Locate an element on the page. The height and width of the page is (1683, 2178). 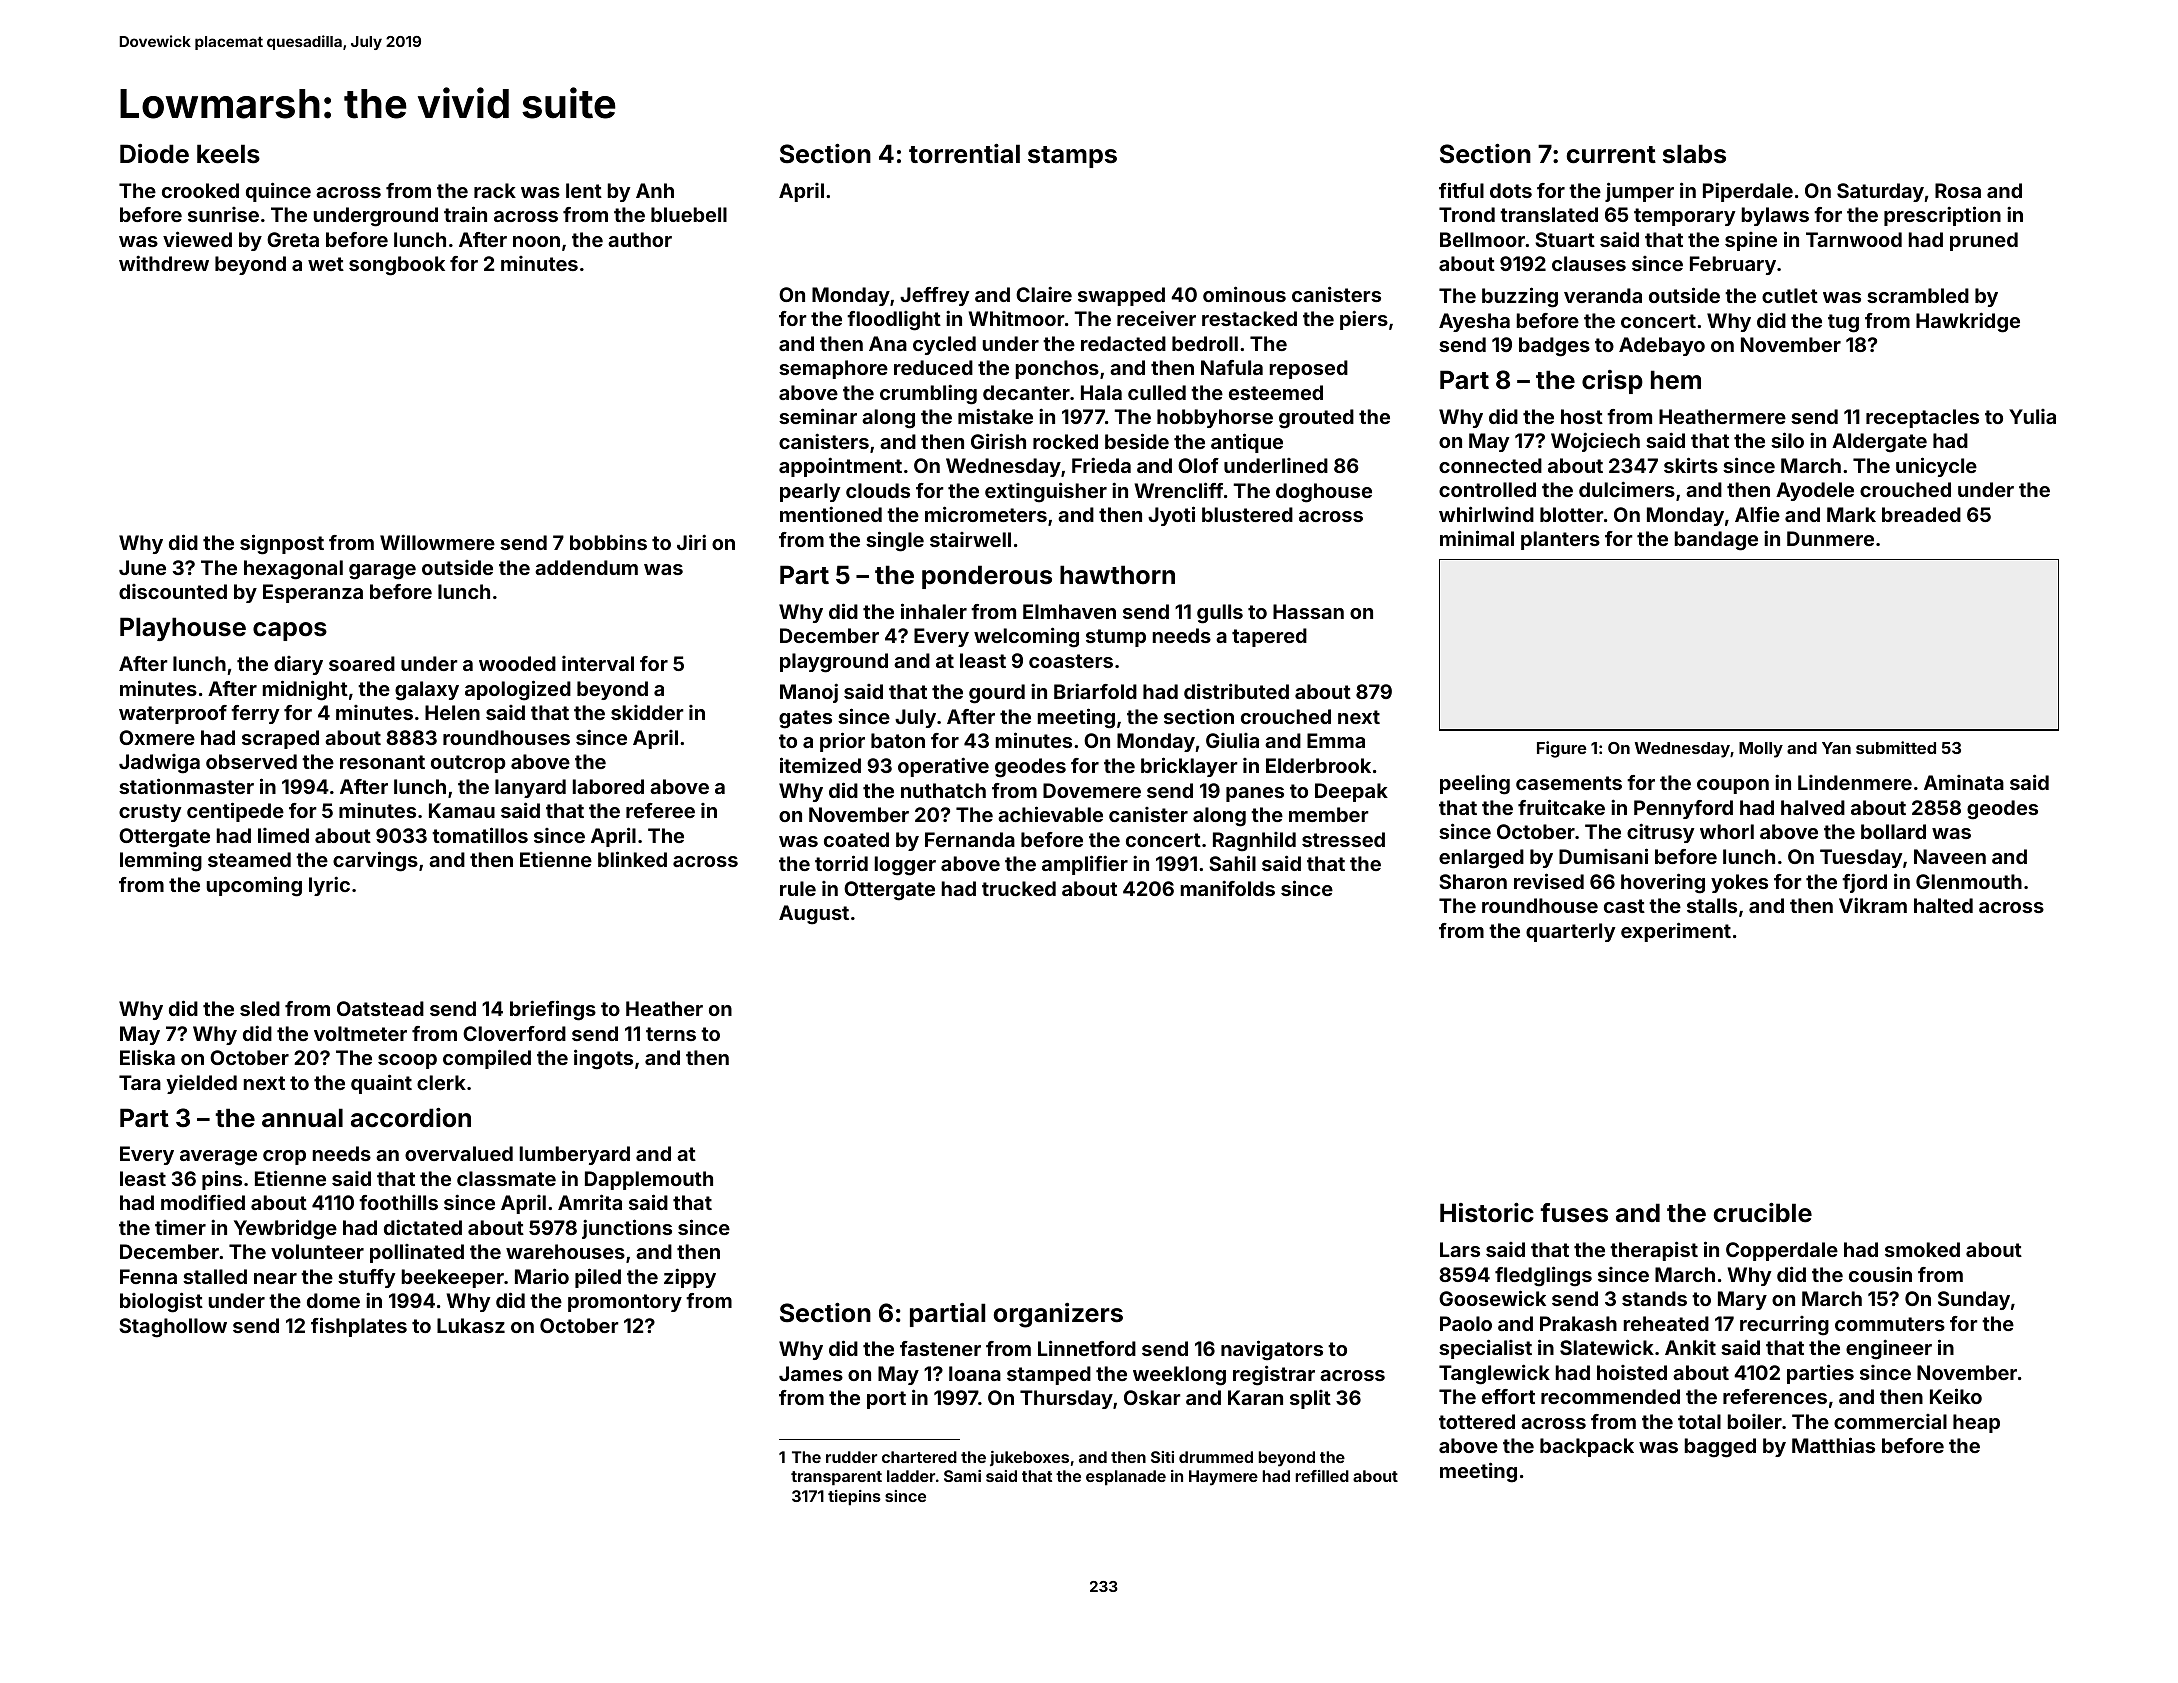
Wojciech is located at coordinates (1595, 442).
